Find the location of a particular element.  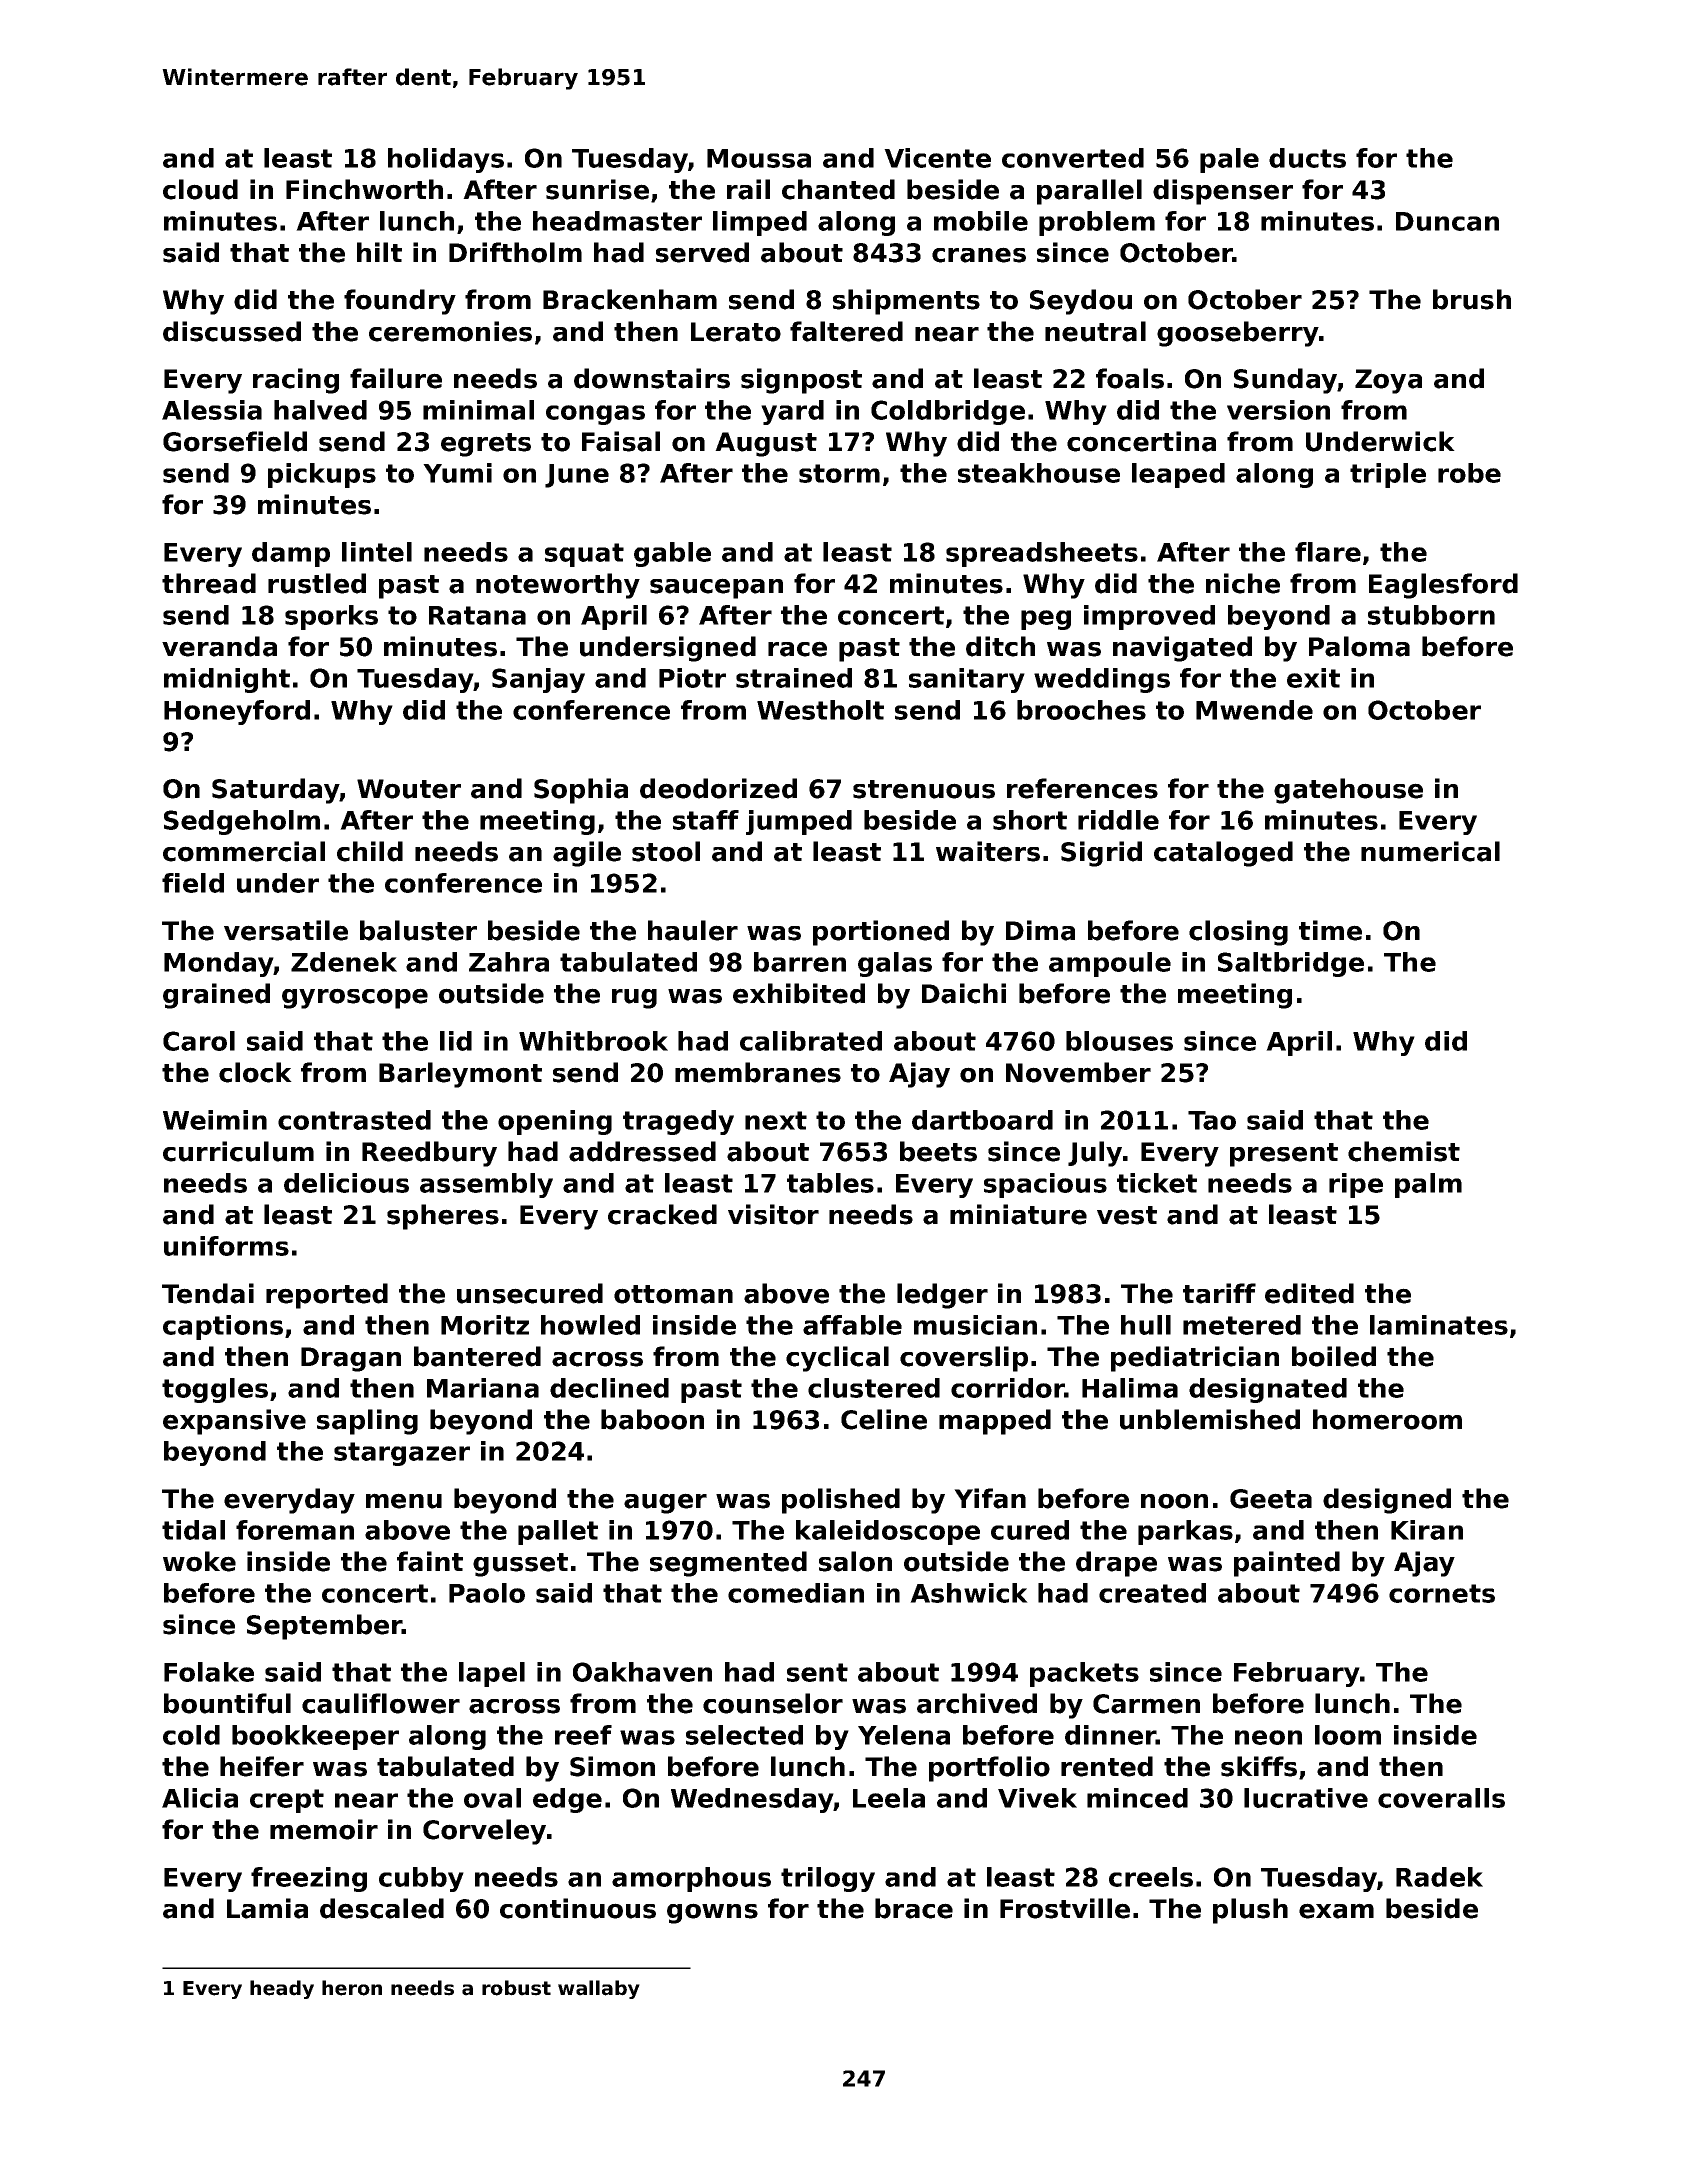

Lerato is located at coordinates (736, 332).
